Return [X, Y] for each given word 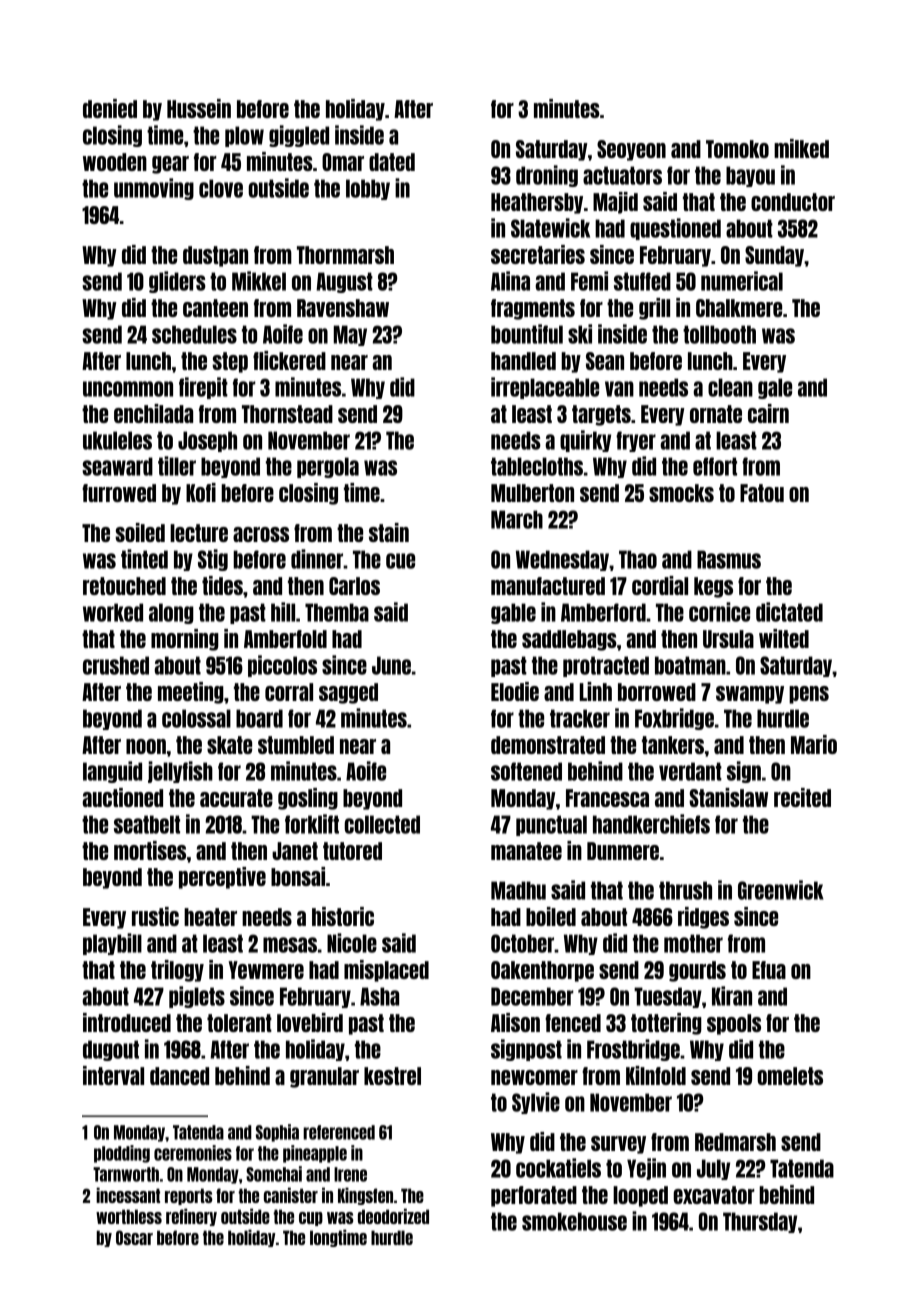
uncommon [128, 389]
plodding [122, 1154]
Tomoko [737, 149]
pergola [328, 467]
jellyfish [180, 772]
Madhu [518, 890]
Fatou [762, 493]
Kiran [732, 996]
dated [392, 162]
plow [244, 136]
